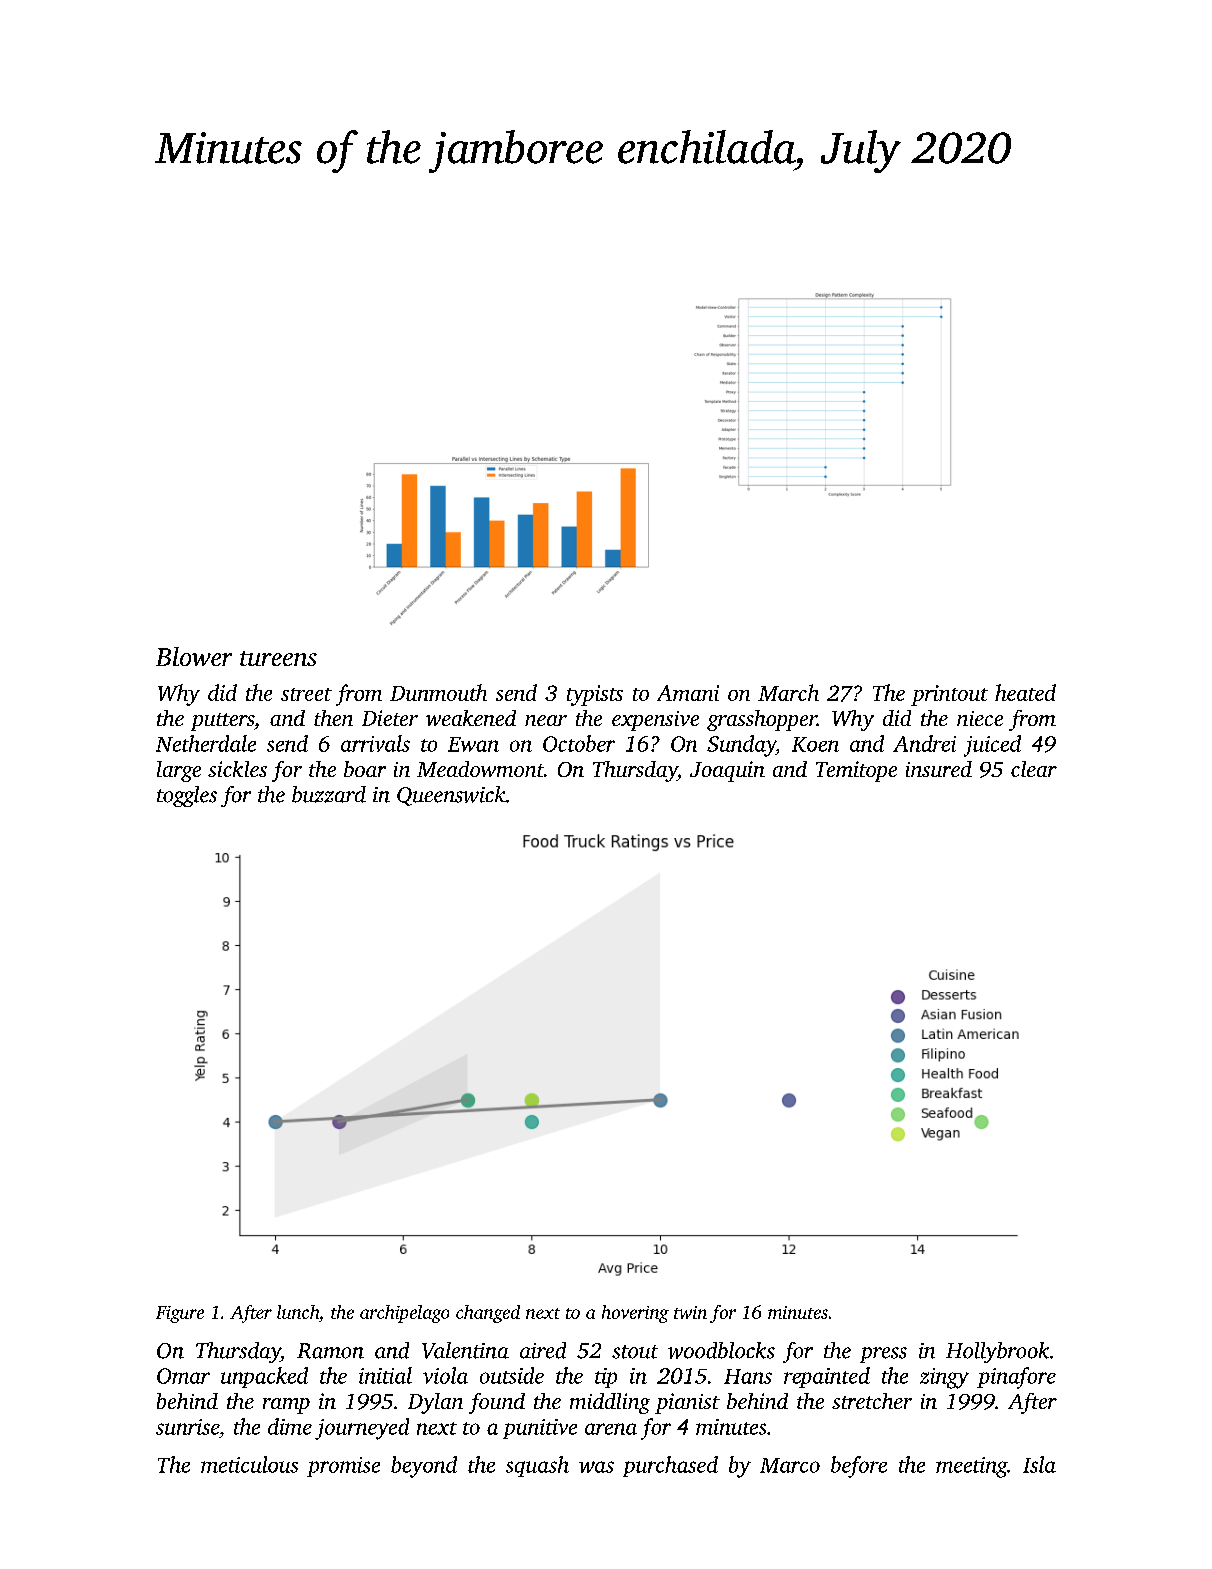 The height and width of the document is (1569, 1212). I want to click on hovering, so click(635, 1314).
